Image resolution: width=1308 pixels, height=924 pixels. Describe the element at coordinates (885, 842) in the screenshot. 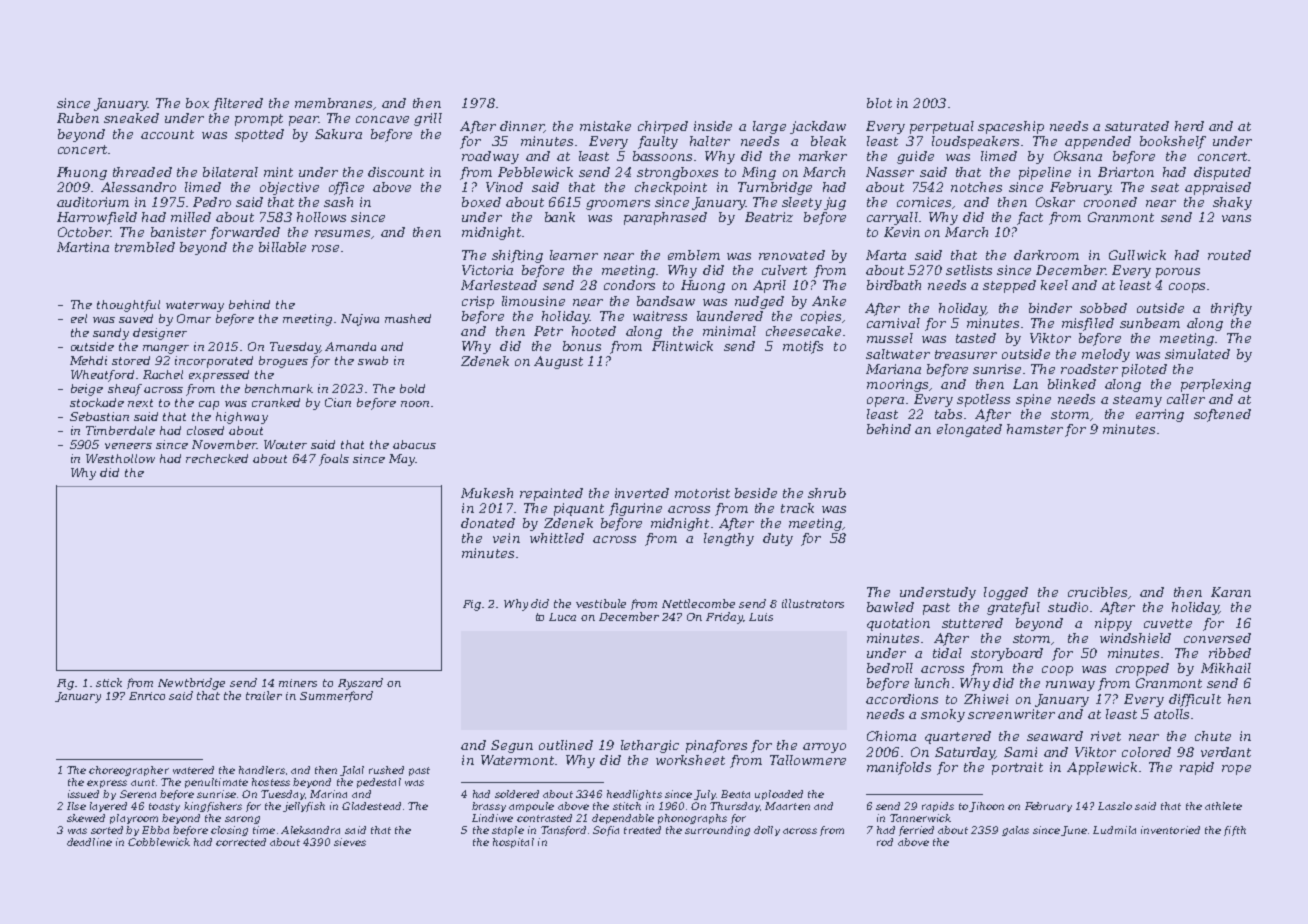

I see `rod` at that location.
